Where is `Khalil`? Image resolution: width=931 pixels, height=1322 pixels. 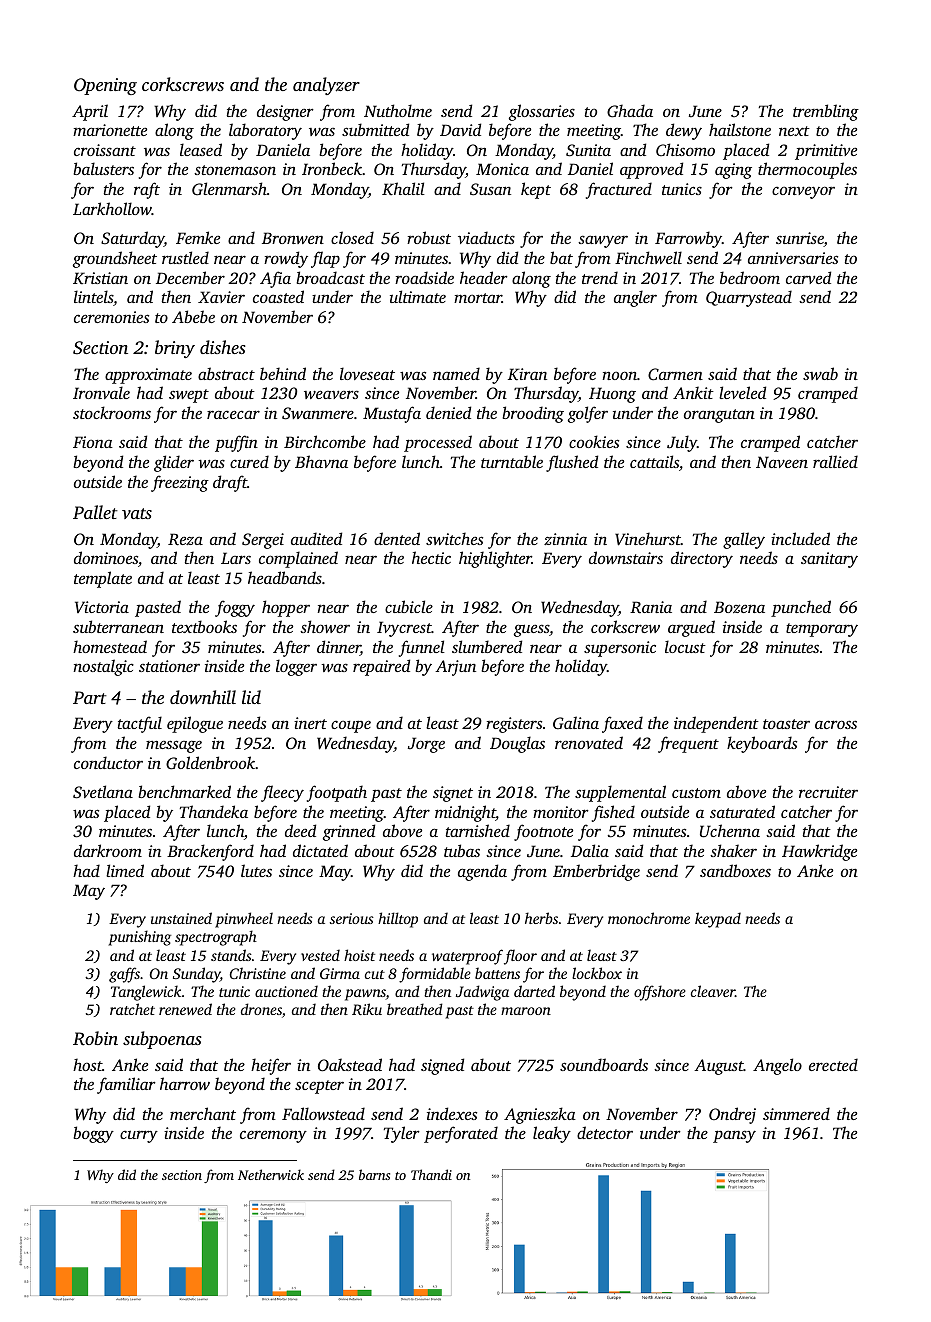 Khalil is located at coordinates (403, 188).
